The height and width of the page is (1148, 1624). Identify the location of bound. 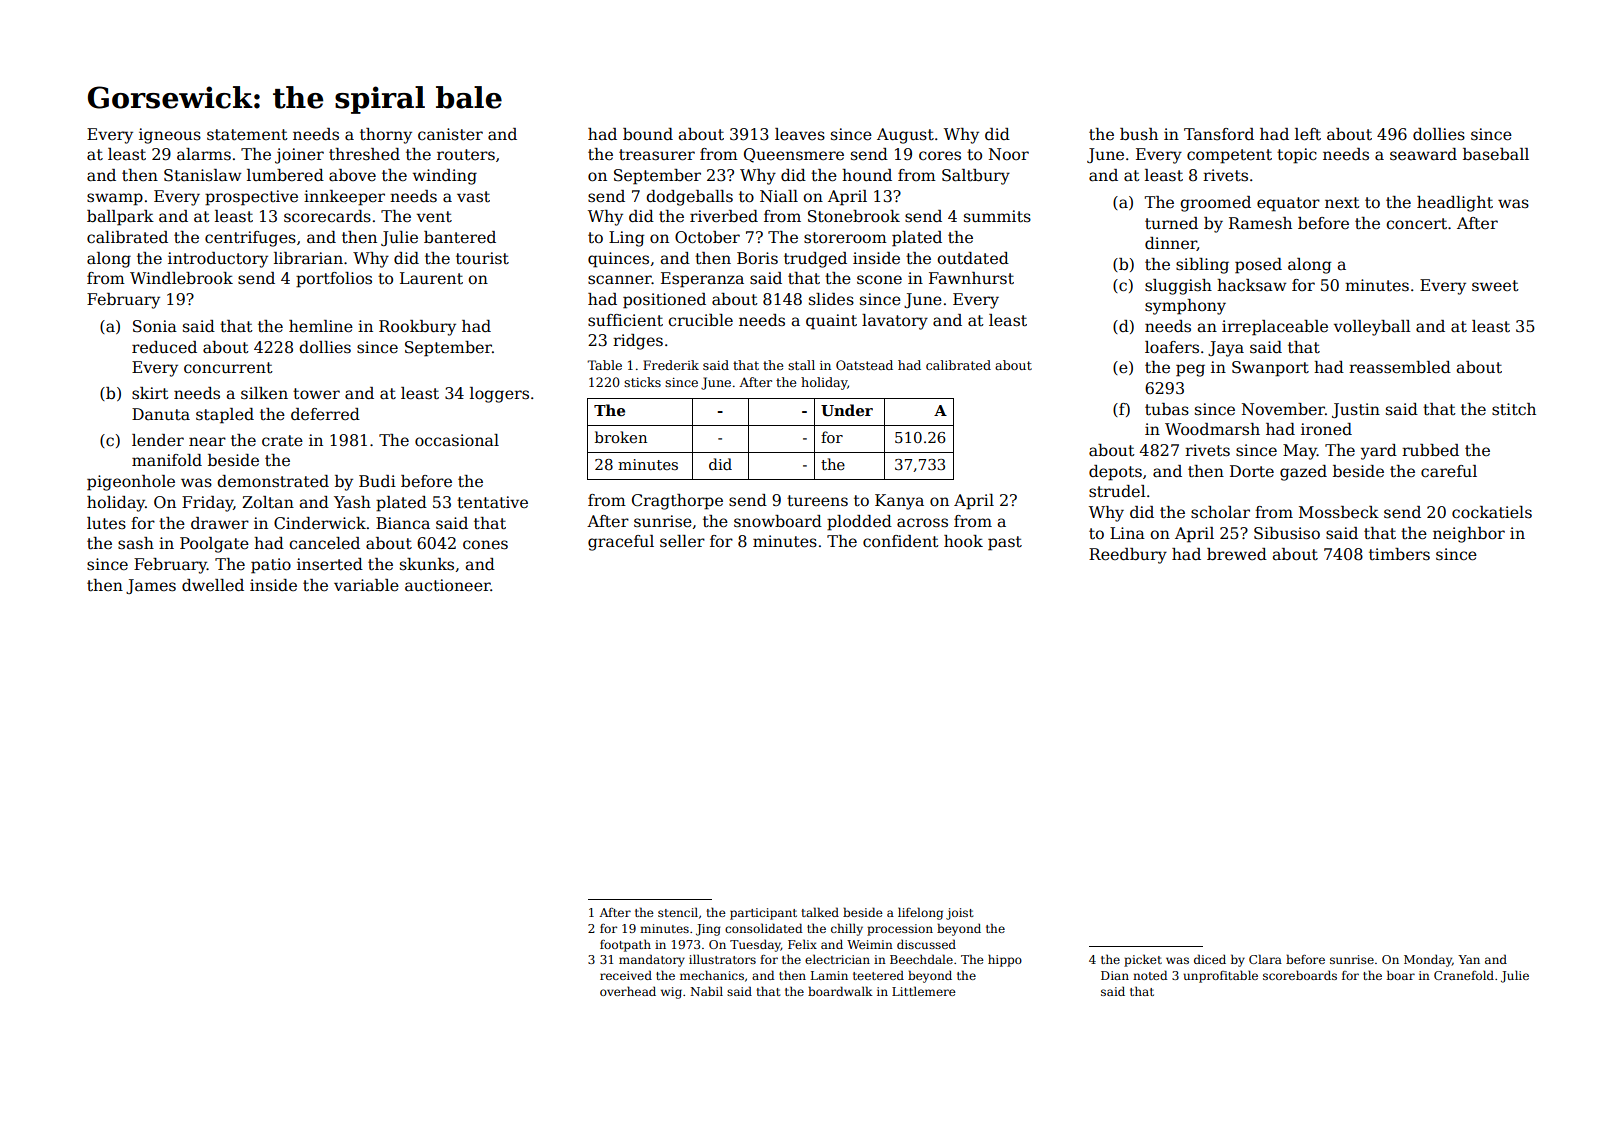
(648, 134).
